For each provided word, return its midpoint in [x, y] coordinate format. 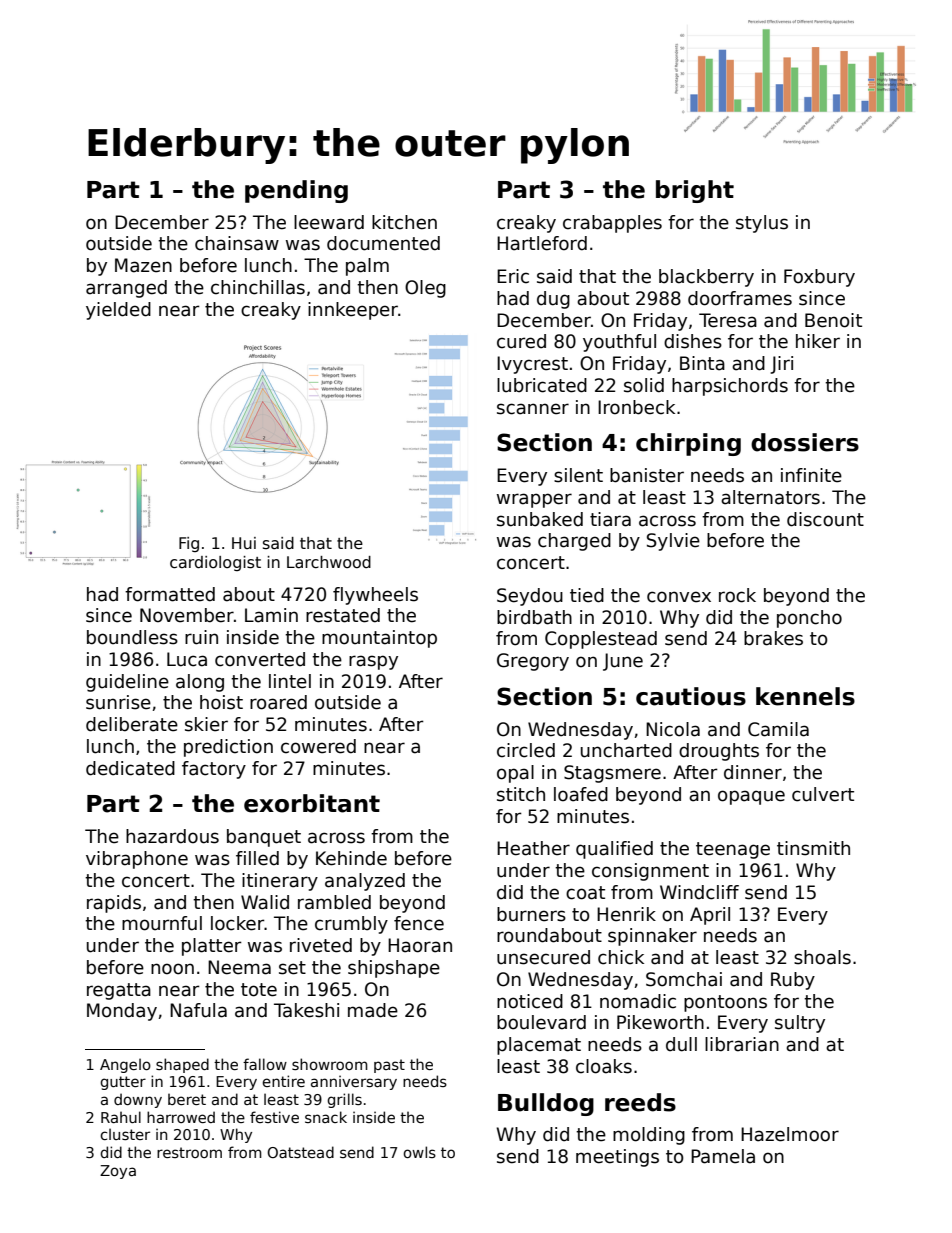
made [373, 1010]
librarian [742, 1044]
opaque [751, 797]
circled [526, 750]
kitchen [404, 222]
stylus [762, 224]
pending [296, 191]
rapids [114, 904]
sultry [800, 1024]
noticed [530, 1001]
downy [138, 1100]
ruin [201, 637]
